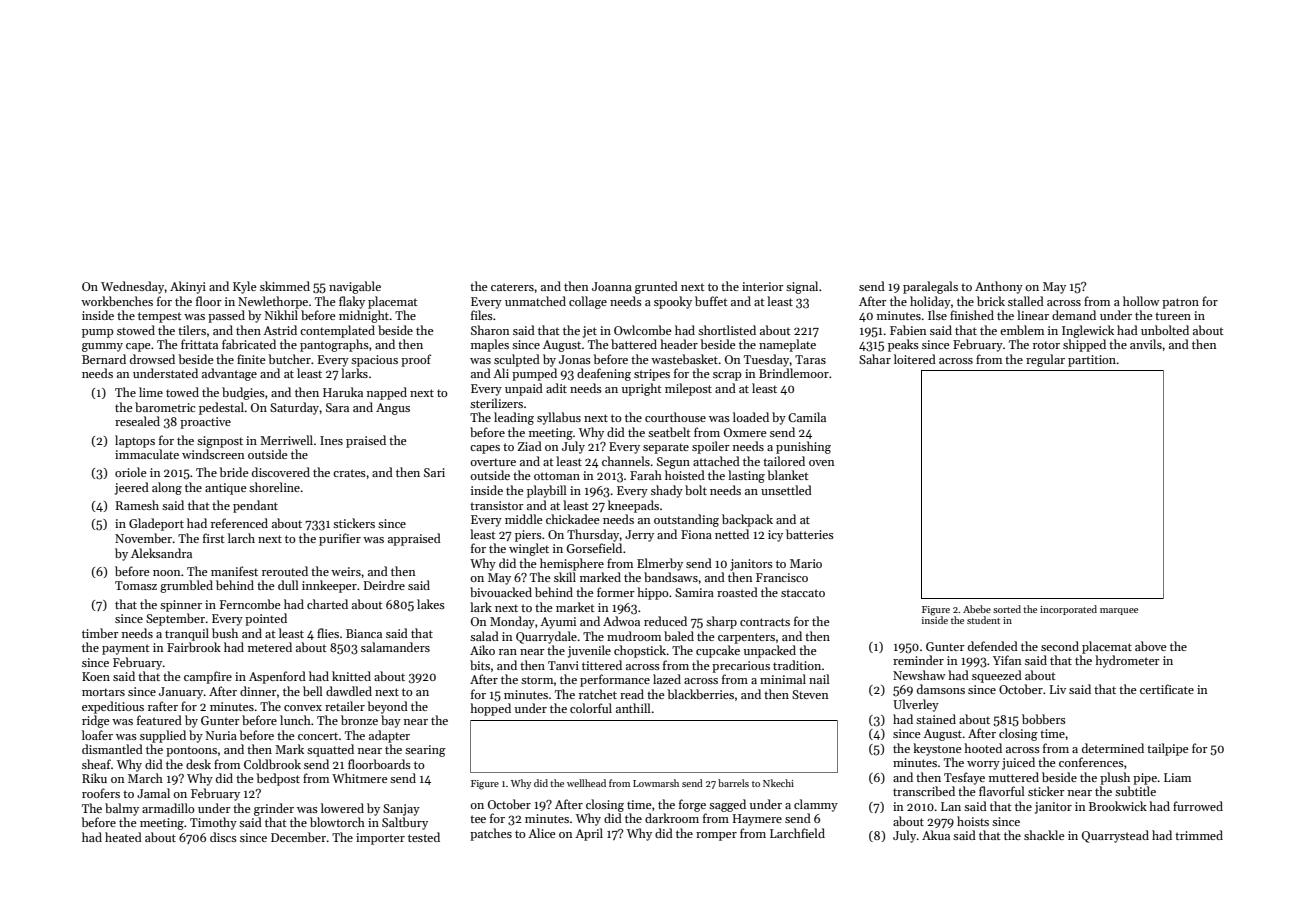 The width and height of the page is (1308, 924). Describe the element at coordinates (822, 463) in the page. I see `oven` at that location.
